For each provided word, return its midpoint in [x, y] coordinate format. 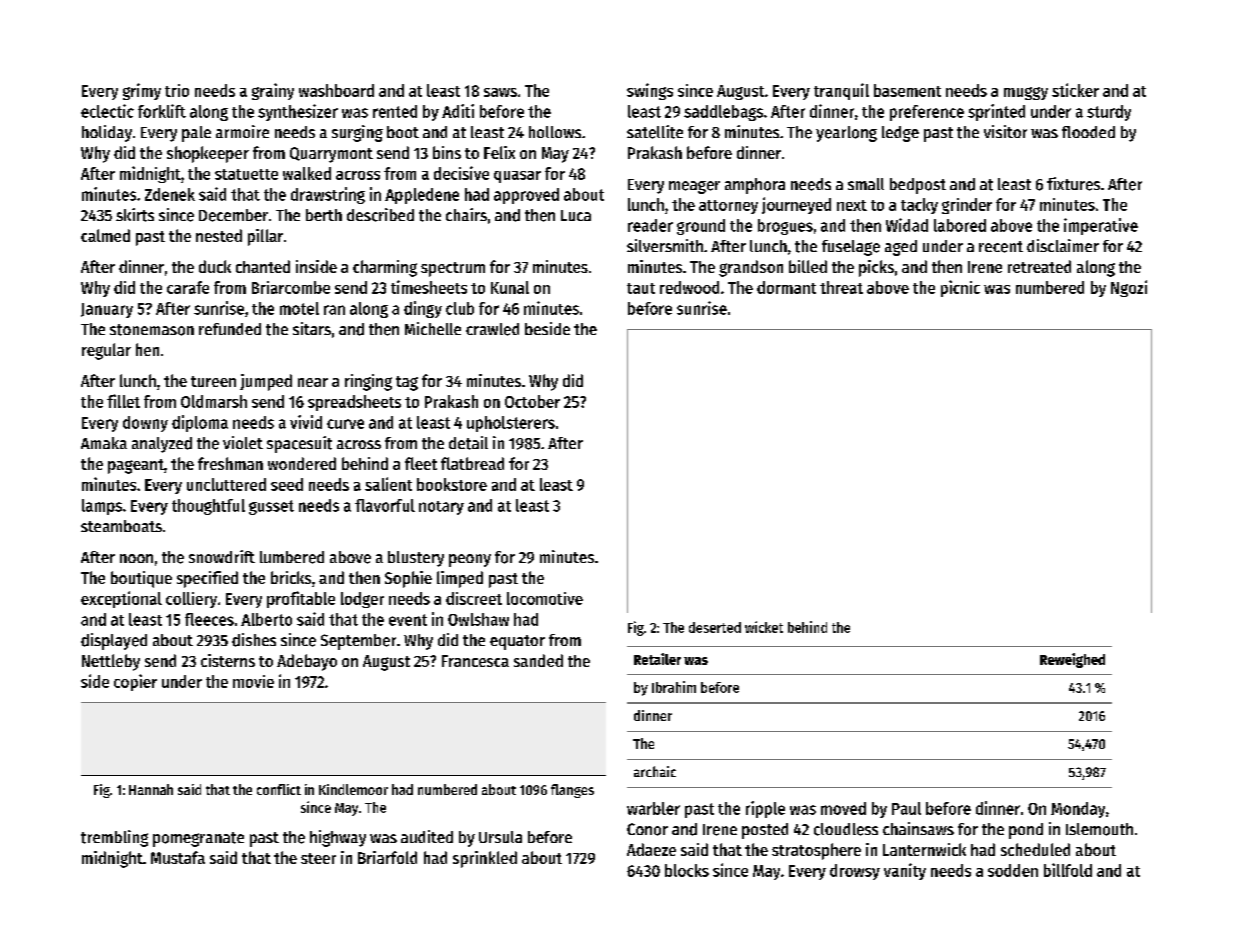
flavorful [385, 505]
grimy [142, 91]
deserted [715, 627]
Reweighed [1072, 660]
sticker [1075, 90]
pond [1026, 831]
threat [841, 287]
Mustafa [178, 857]
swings [650, 91]
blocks [687, 870]
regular [106, 351]
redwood [689, 287]
